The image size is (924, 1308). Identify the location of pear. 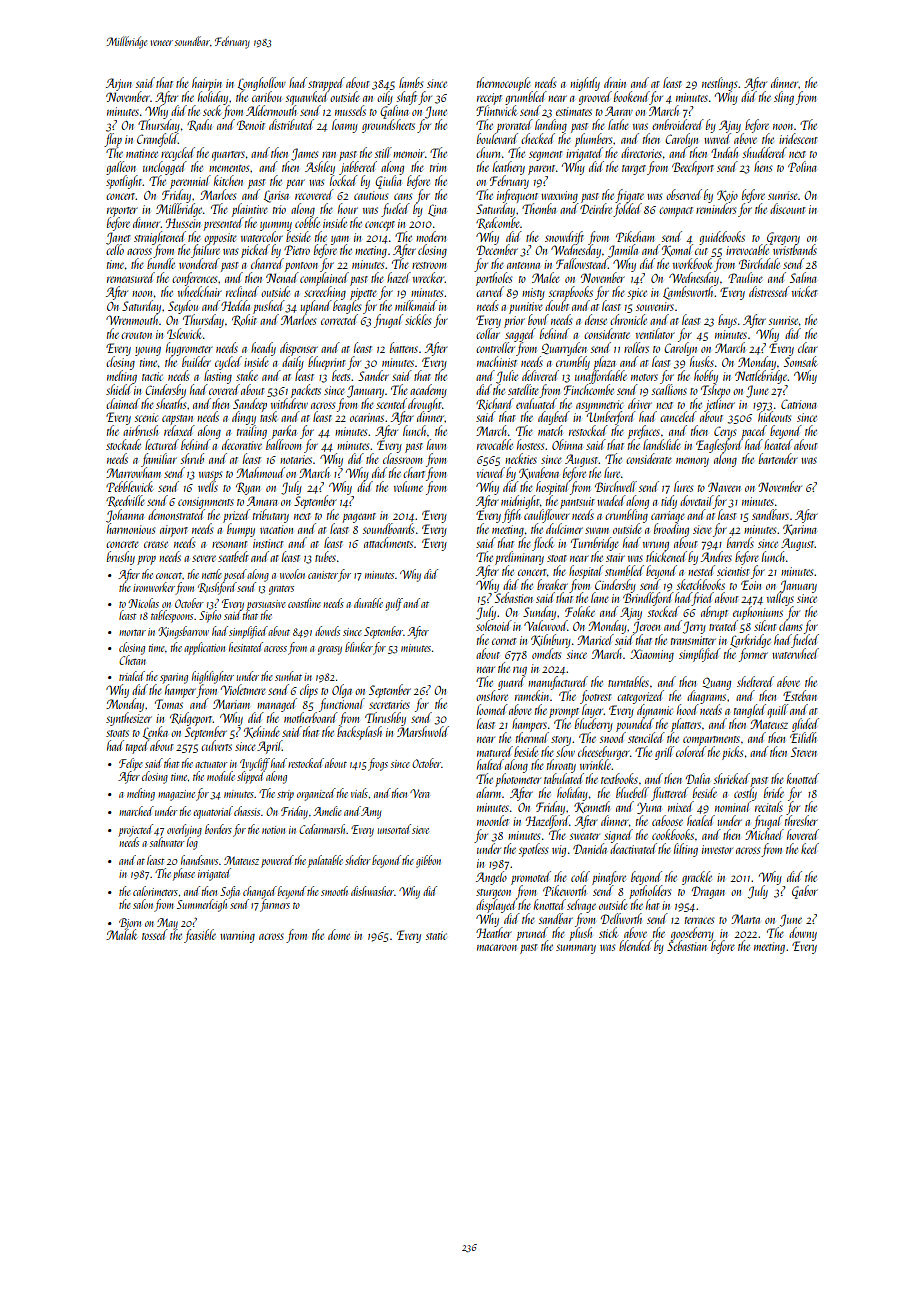
(295, 184).
